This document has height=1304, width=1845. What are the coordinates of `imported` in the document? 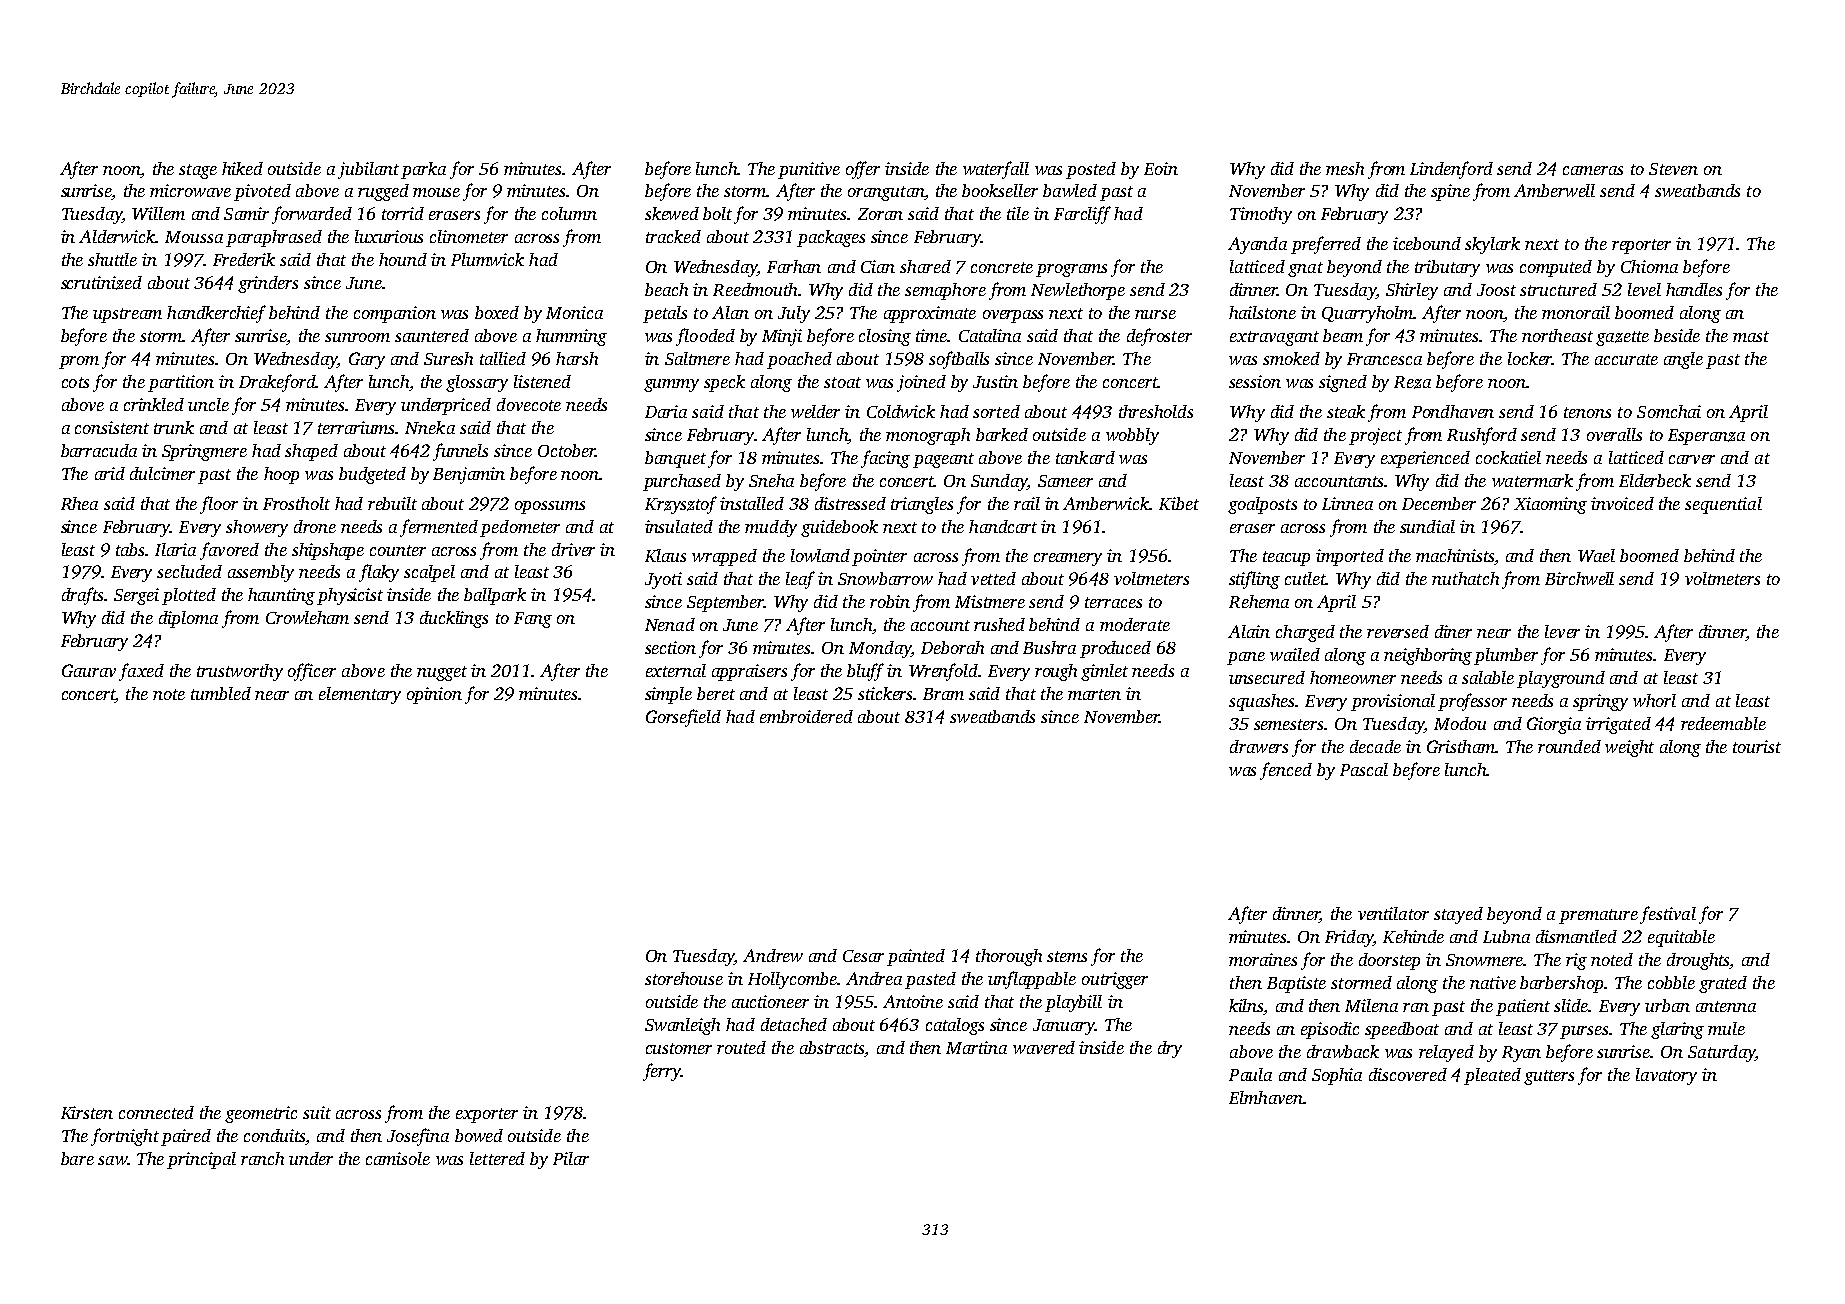 It's located at (1350, 557).
